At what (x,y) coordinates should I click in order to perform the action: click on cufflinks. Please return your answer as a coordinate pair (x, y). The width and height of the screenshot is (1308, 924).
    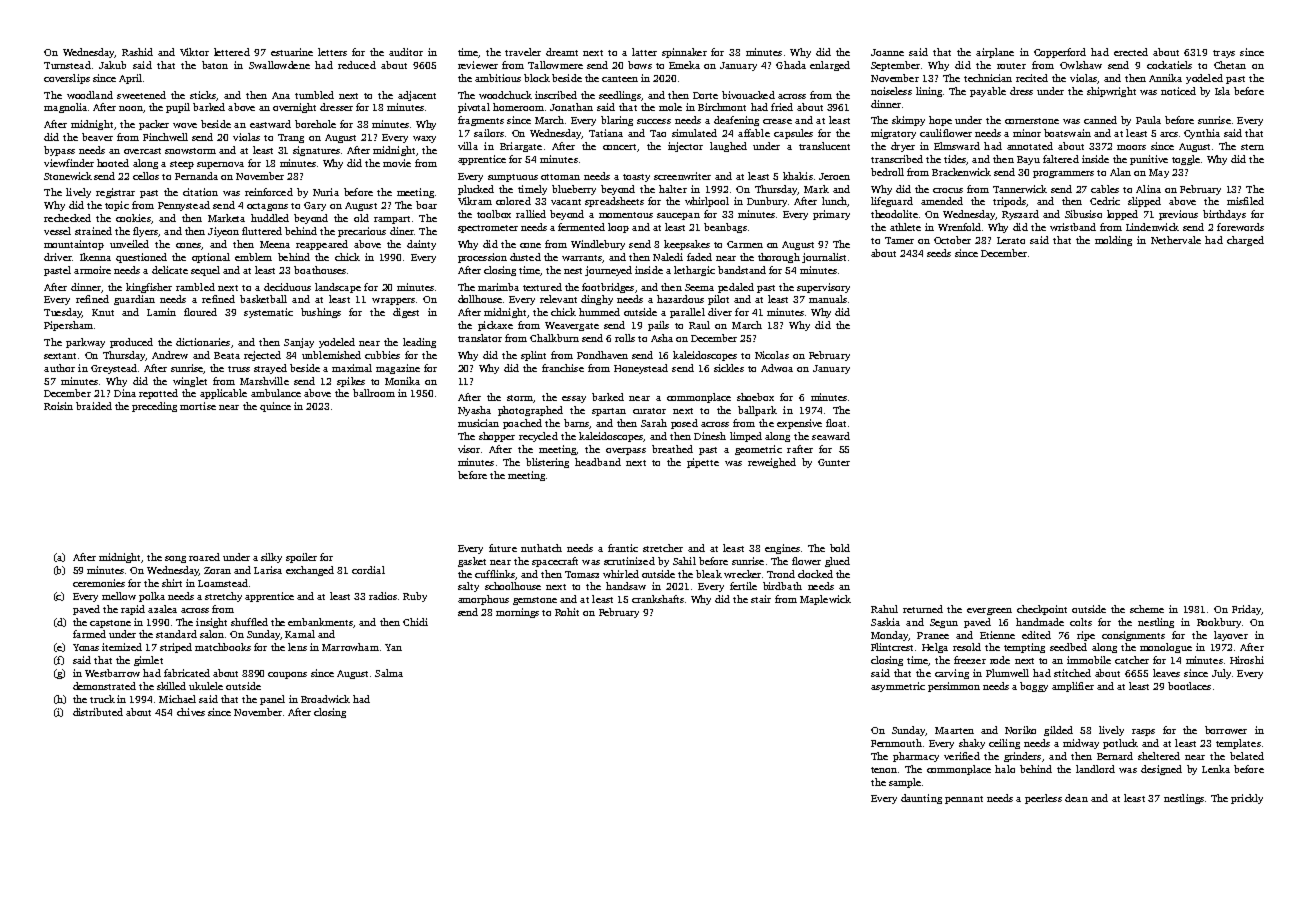
    Looking at the image, I should click on (495, 574).
